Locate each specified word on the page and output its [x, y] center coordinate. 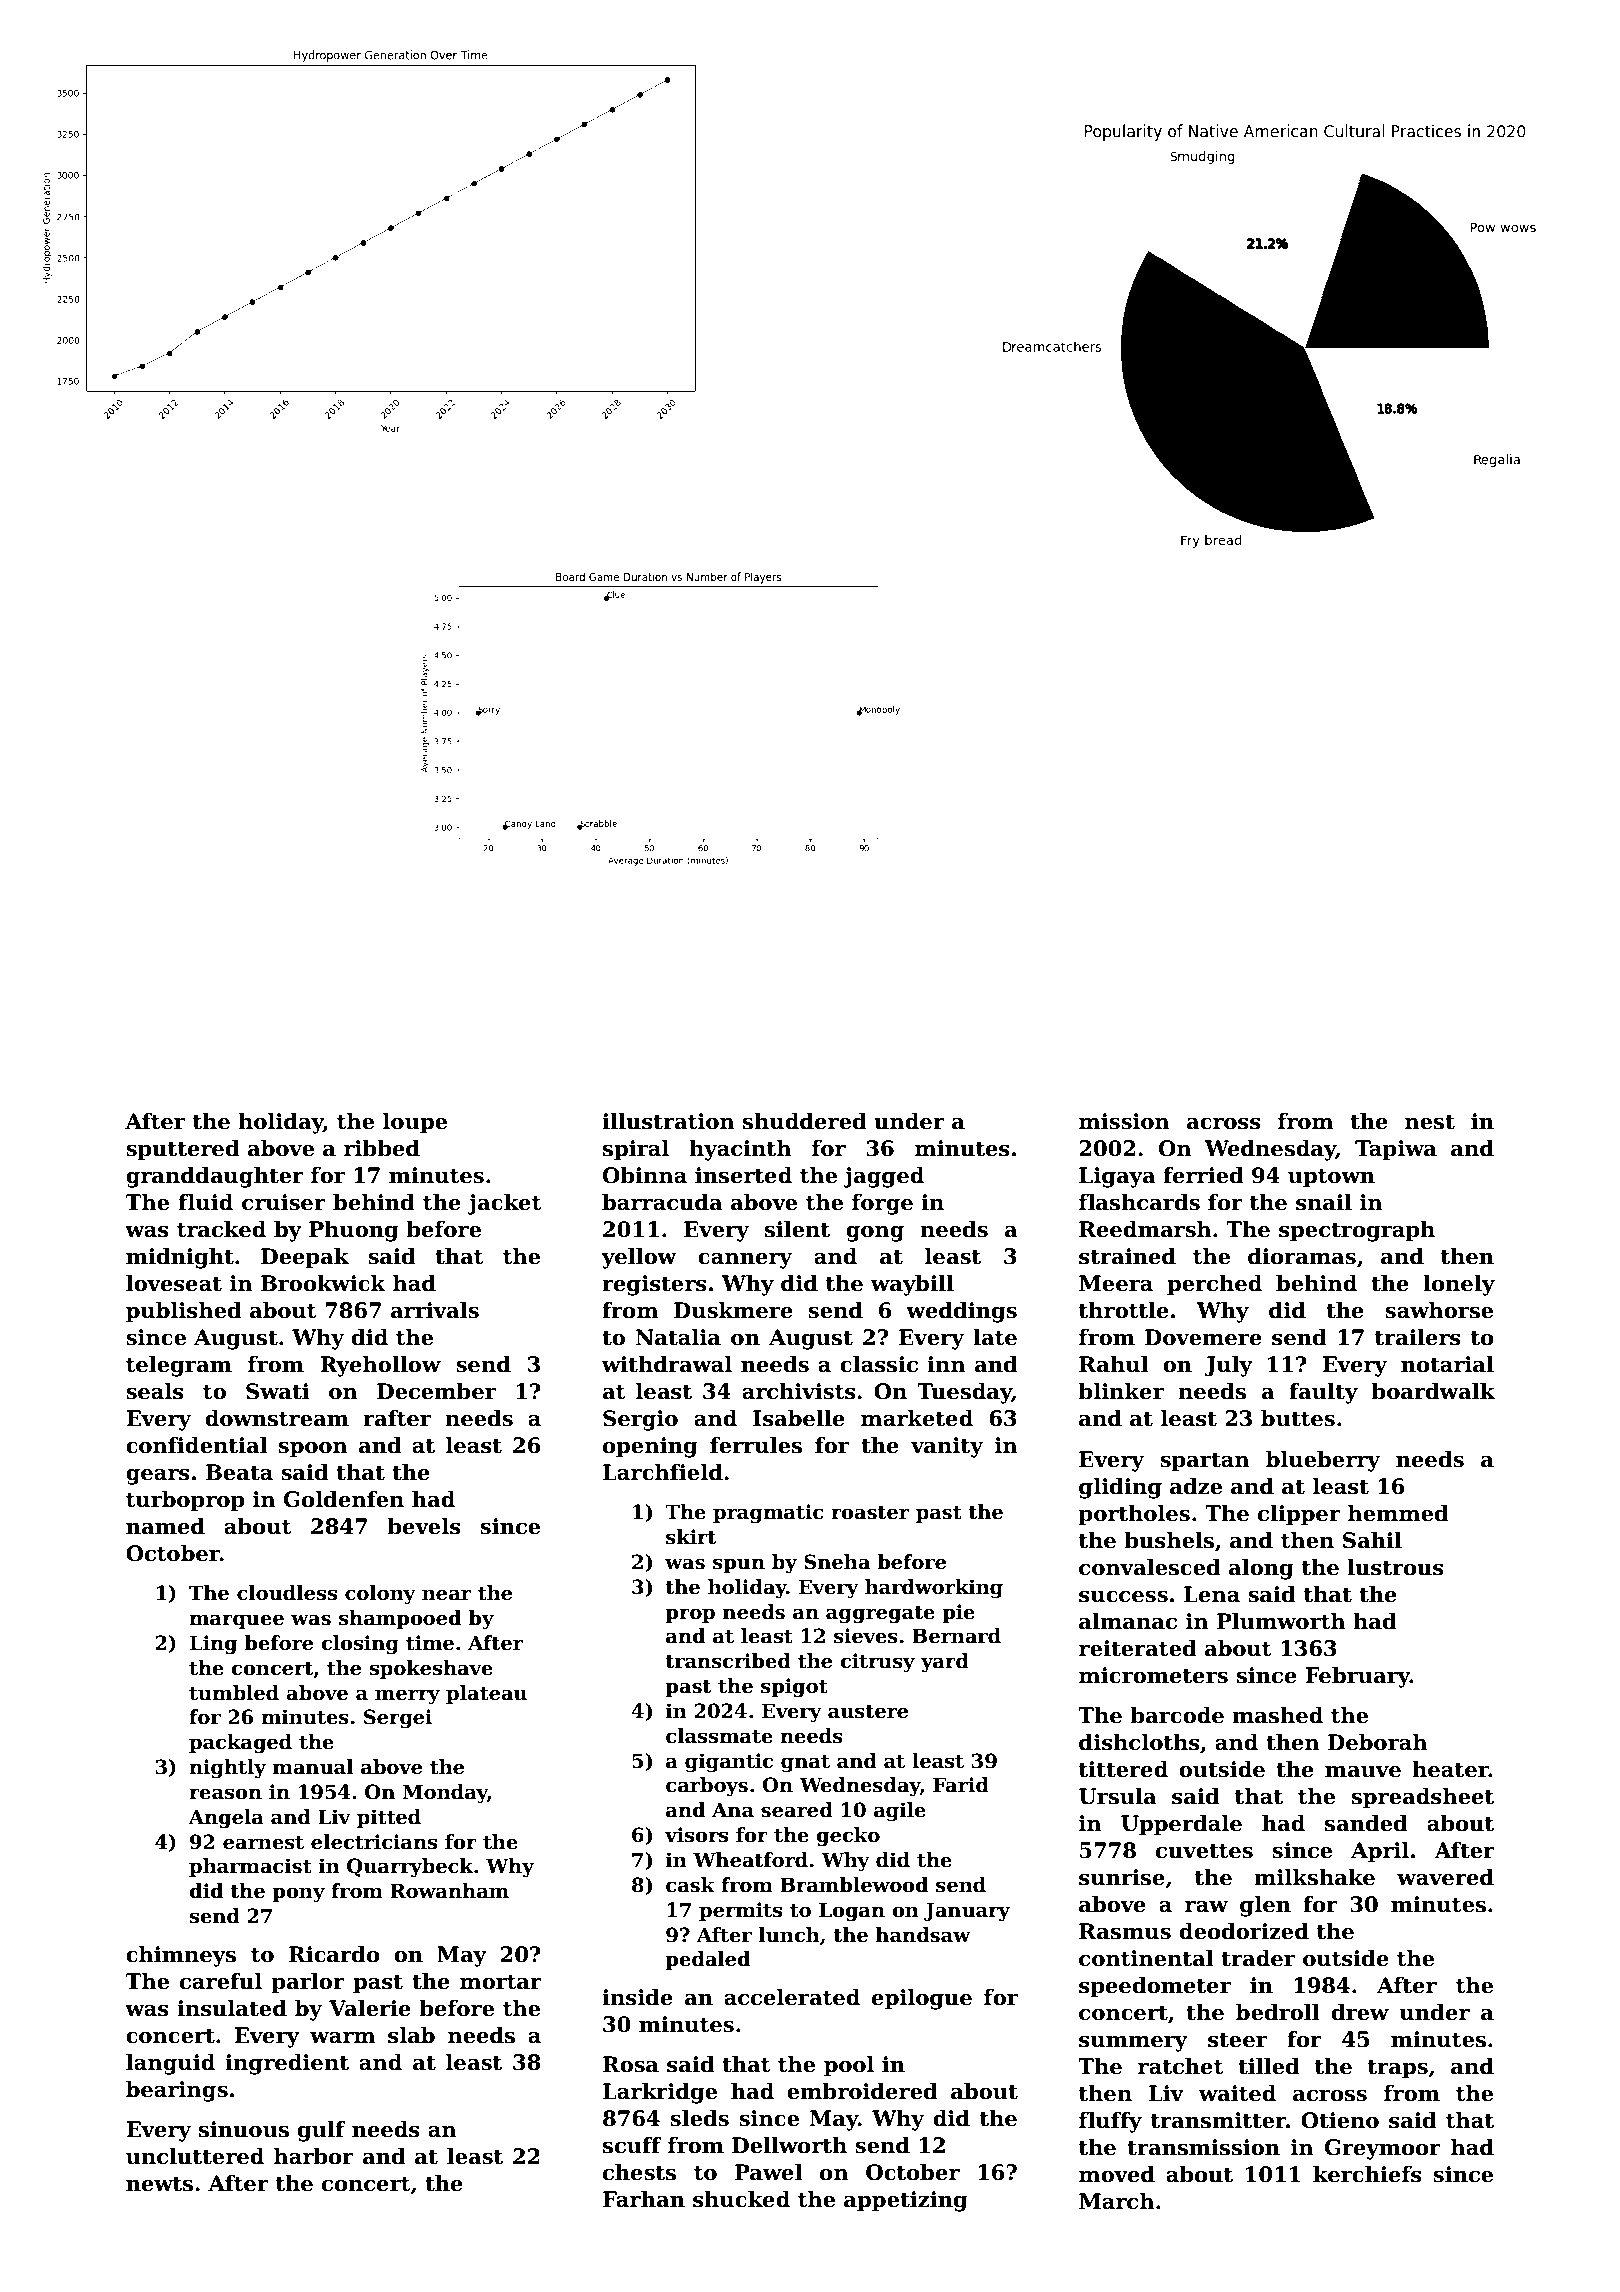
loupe [415, 1123]
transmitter [1218, 2120]
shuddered [805, 1121]
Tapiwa [1396, 1150]
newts [159, 2184]
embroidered [862, 2091]
